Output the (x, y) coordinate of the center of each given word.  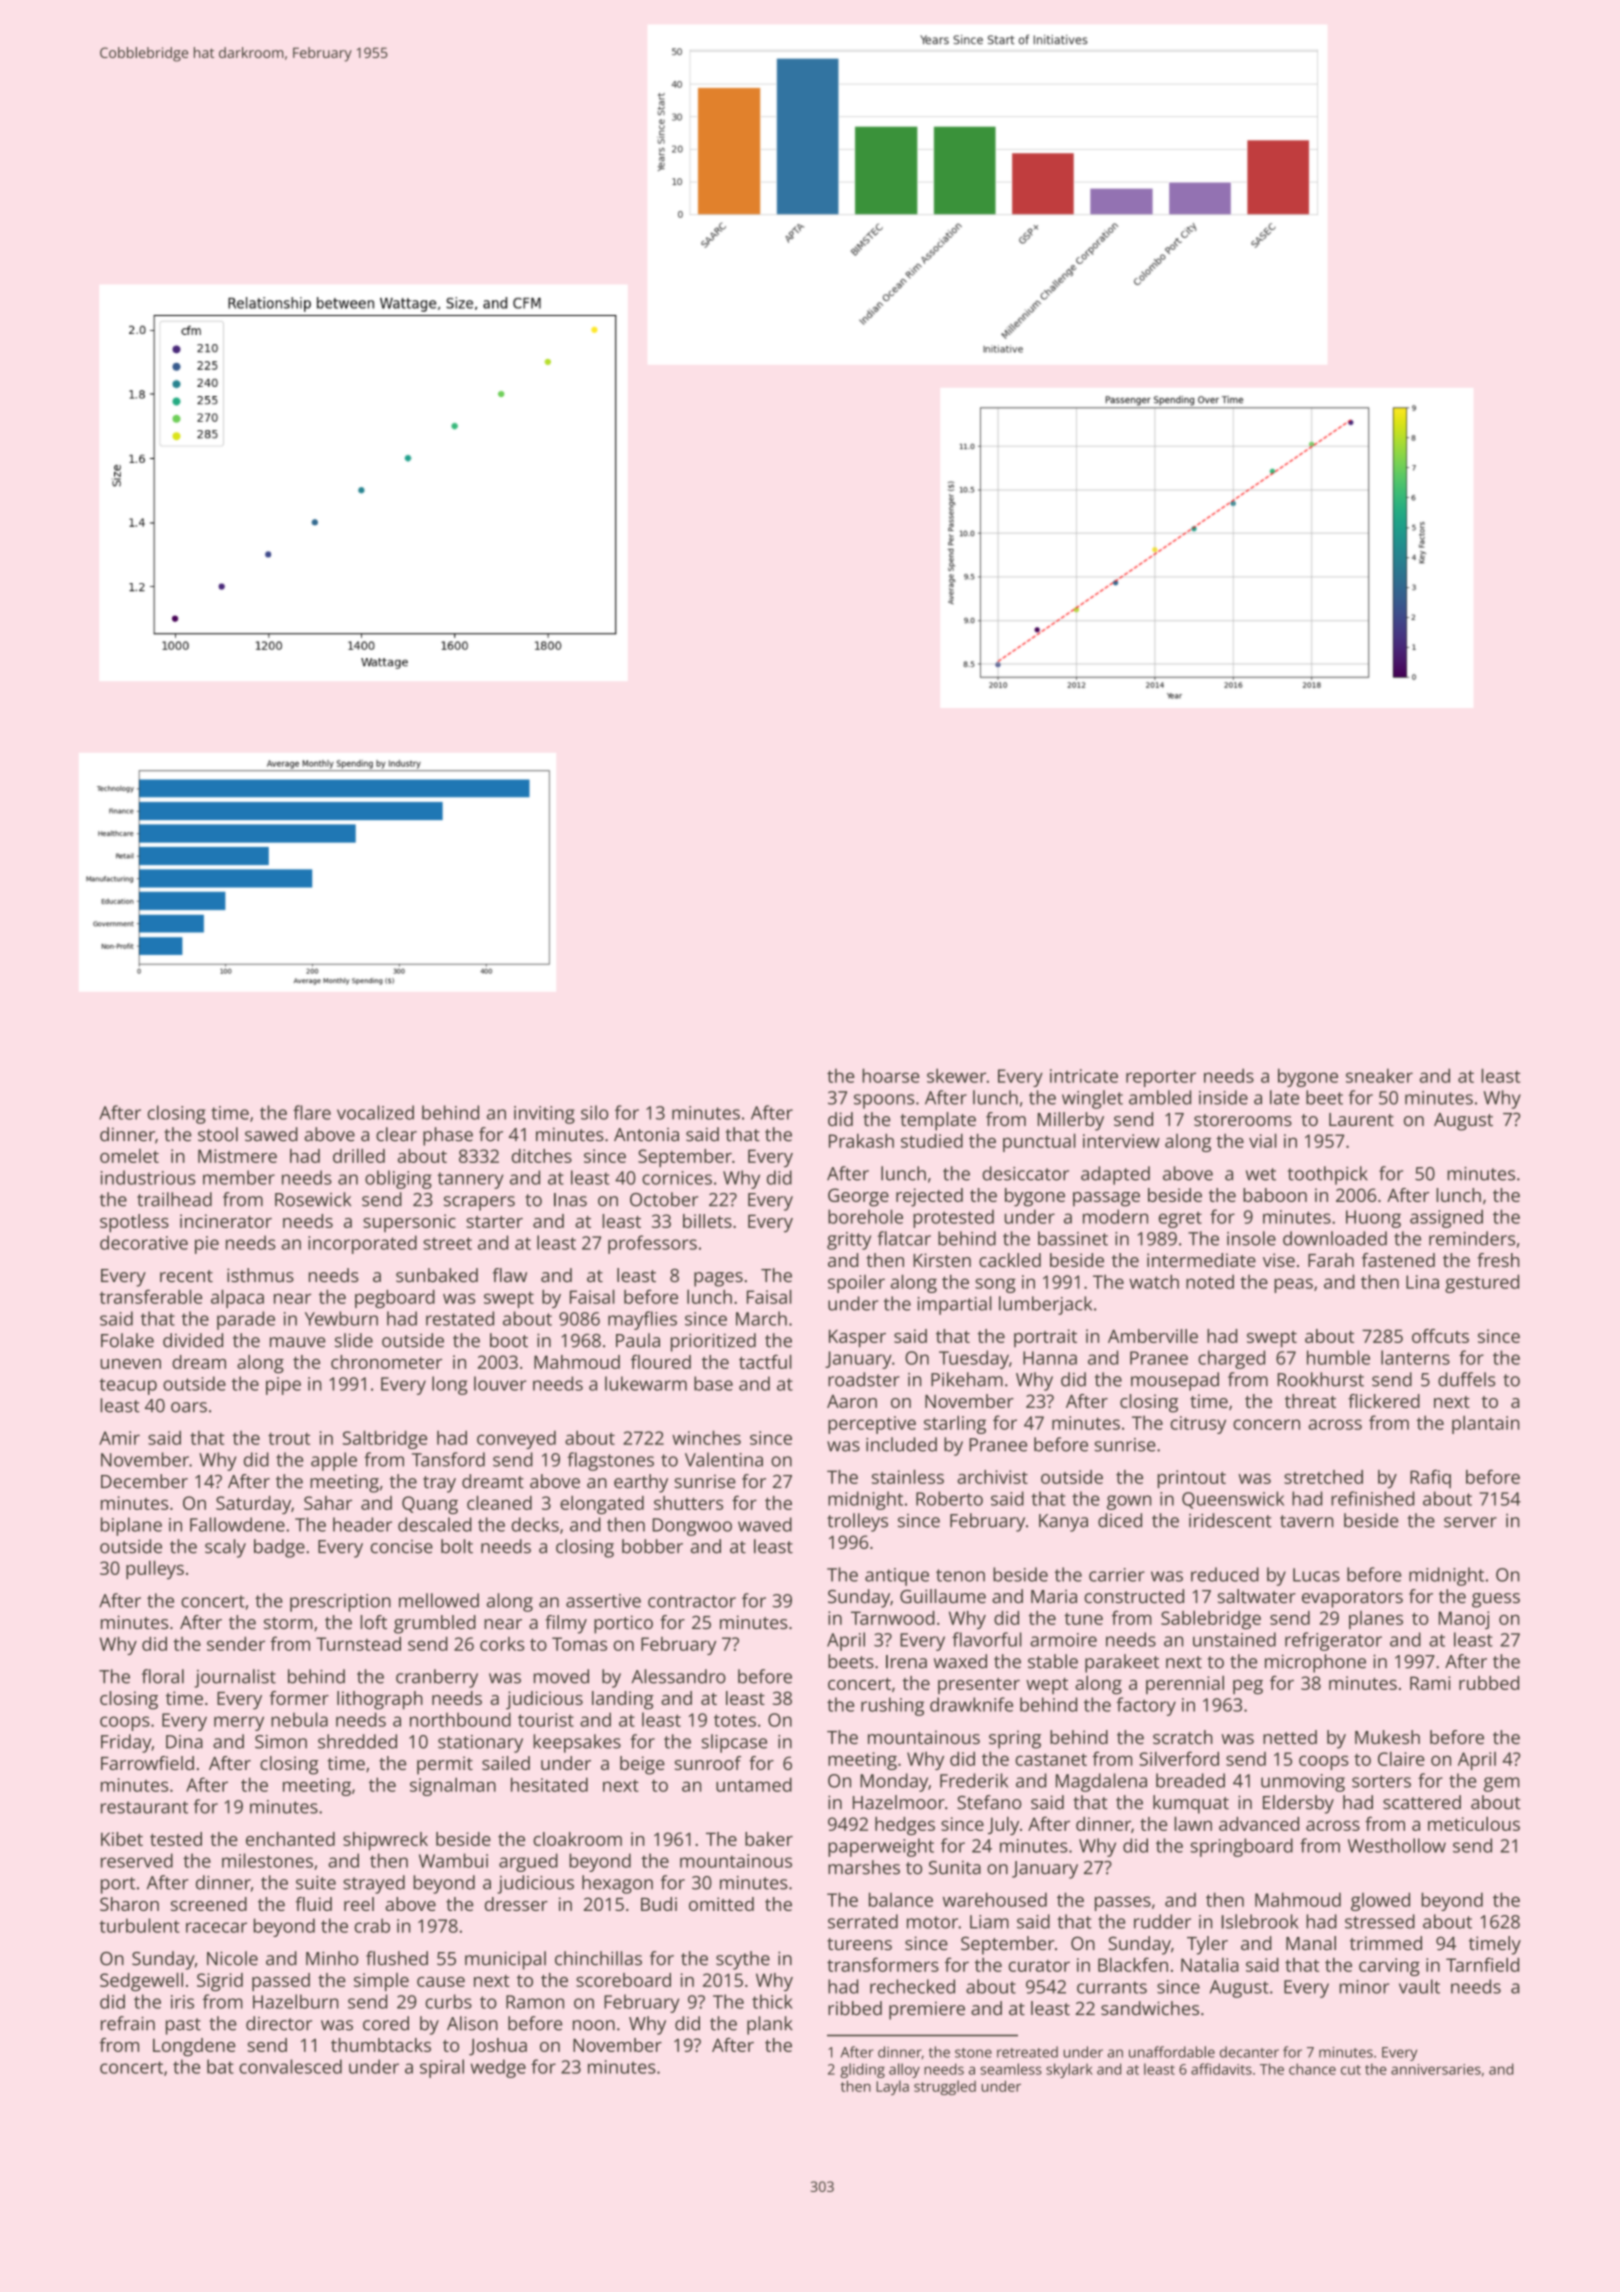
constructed (1134, 1596)
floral (163, 1676)
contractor (692, 1601)
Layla (892, 2087)
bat (220, 2066)
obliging (398, 1179)
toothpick (1328, 1175)
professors (652, 1244)
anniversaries (1436, 2069)
